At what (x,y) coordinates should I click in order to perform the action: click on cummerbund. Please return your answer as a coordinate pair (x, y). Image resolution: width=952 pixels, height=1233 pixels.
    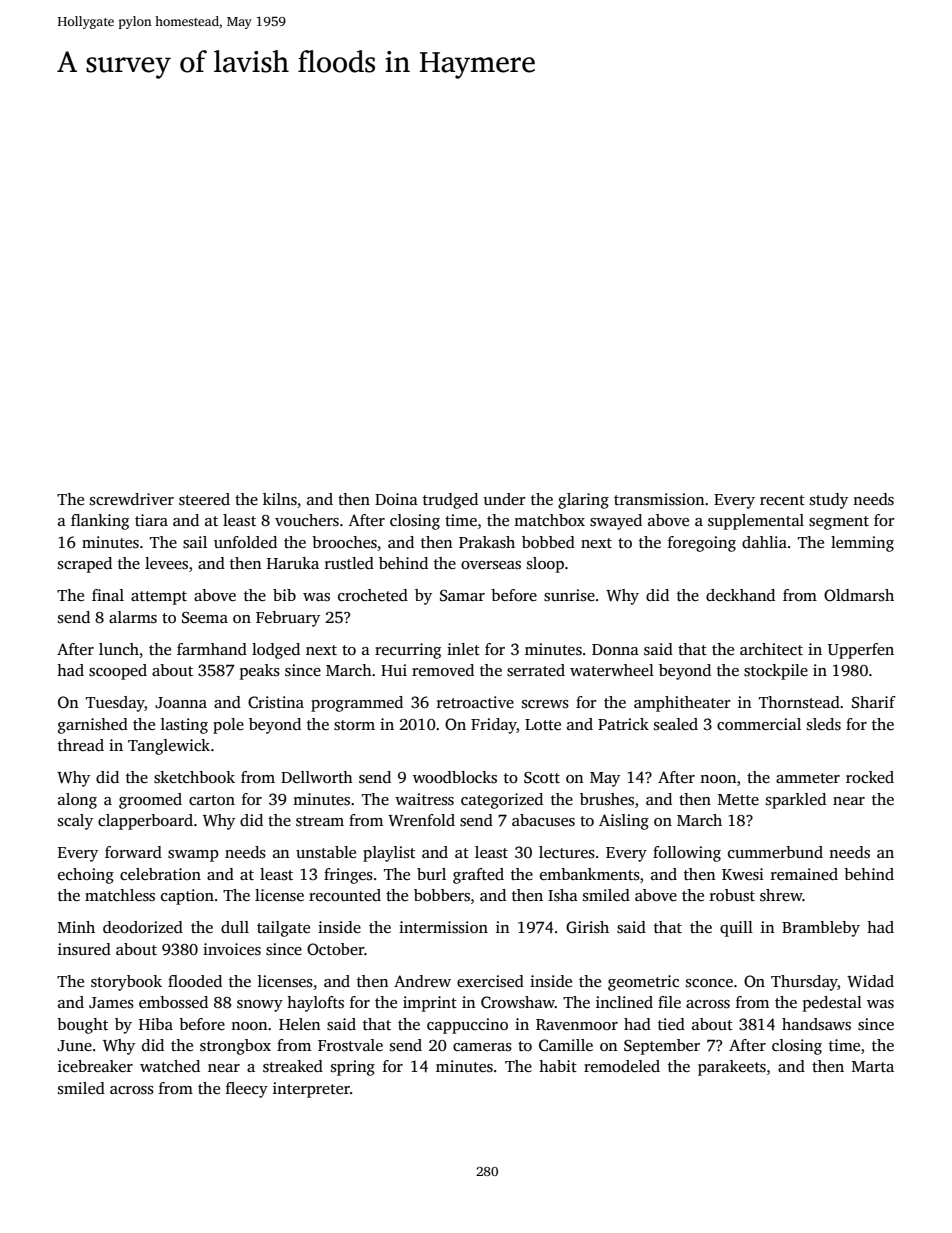
    Looking at the image, I should click on (775, 852).
